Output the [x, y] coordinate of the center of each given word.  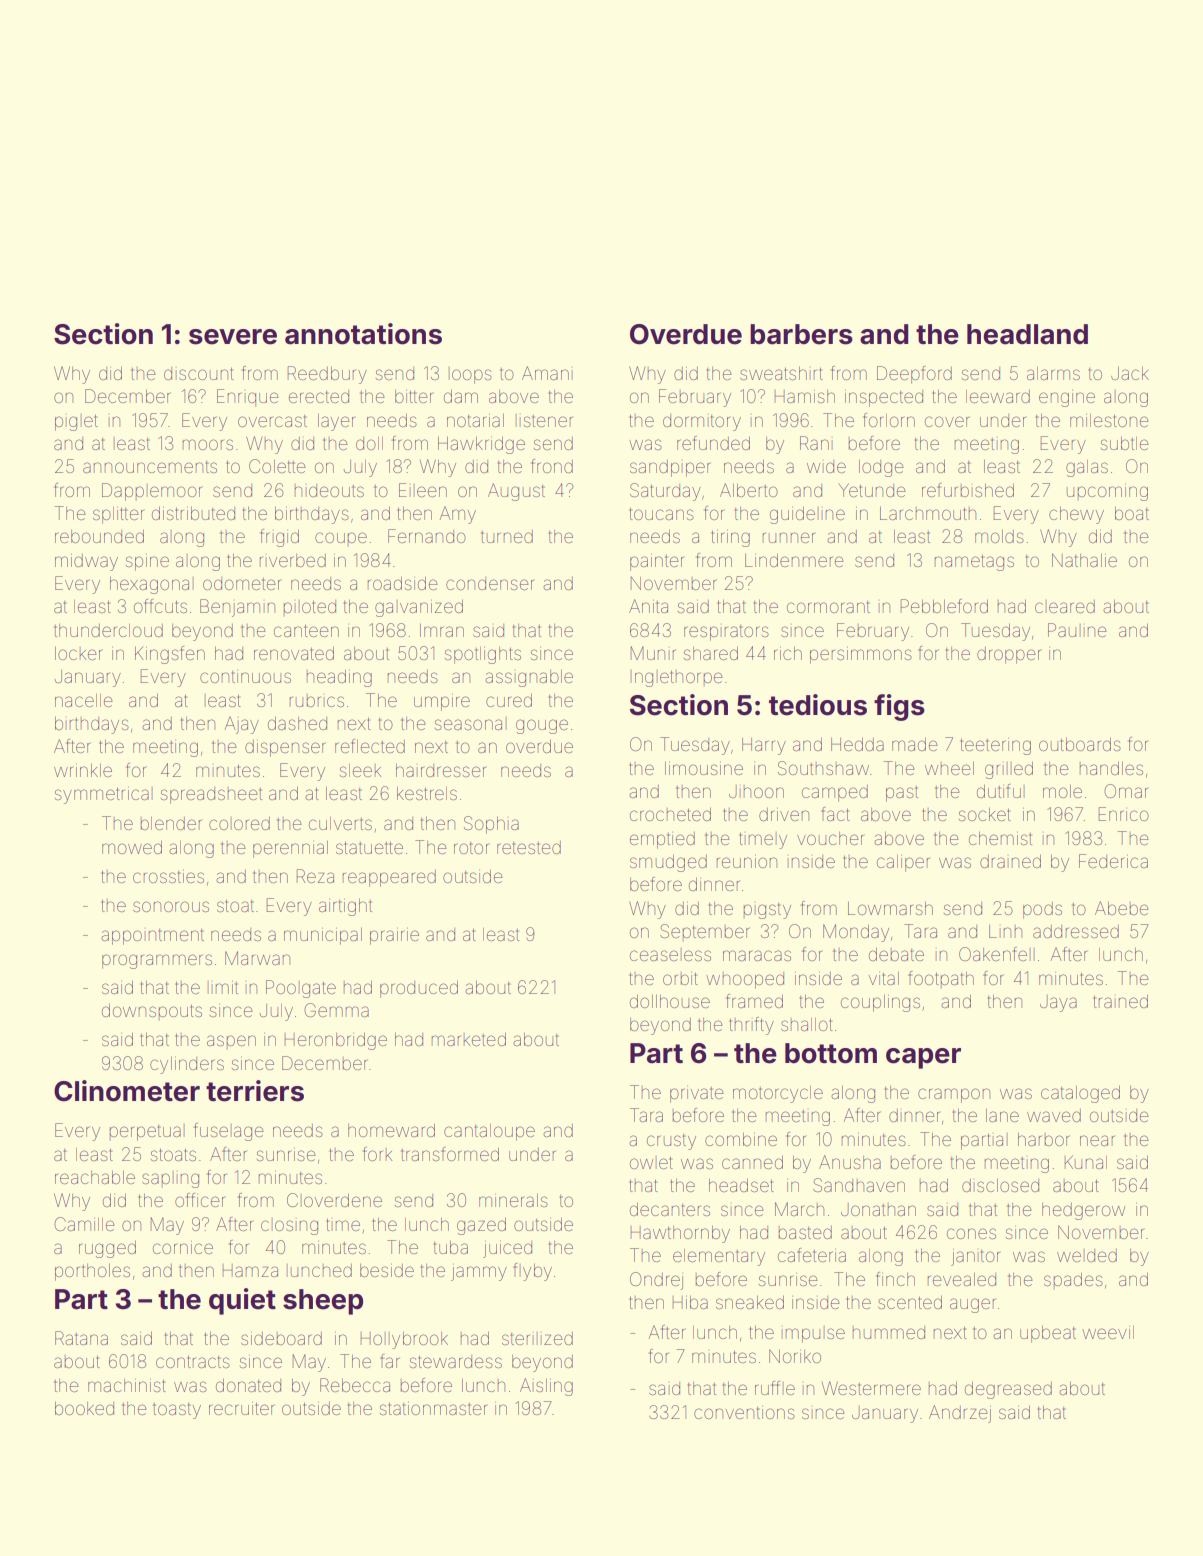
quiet [242, 1301]
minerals [513, 1200]
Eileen [423, 490]
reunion [747, 861]
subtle [1125, 443]
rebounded [99, 536]
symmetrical [104, 795]
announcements [150, 467]
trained [1120, 1001]
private [697, 1094]
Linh [1005, 931]
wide [826, 466]
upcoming [1107, 492]
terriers [255, 1091]
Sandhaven [859, 1185]
